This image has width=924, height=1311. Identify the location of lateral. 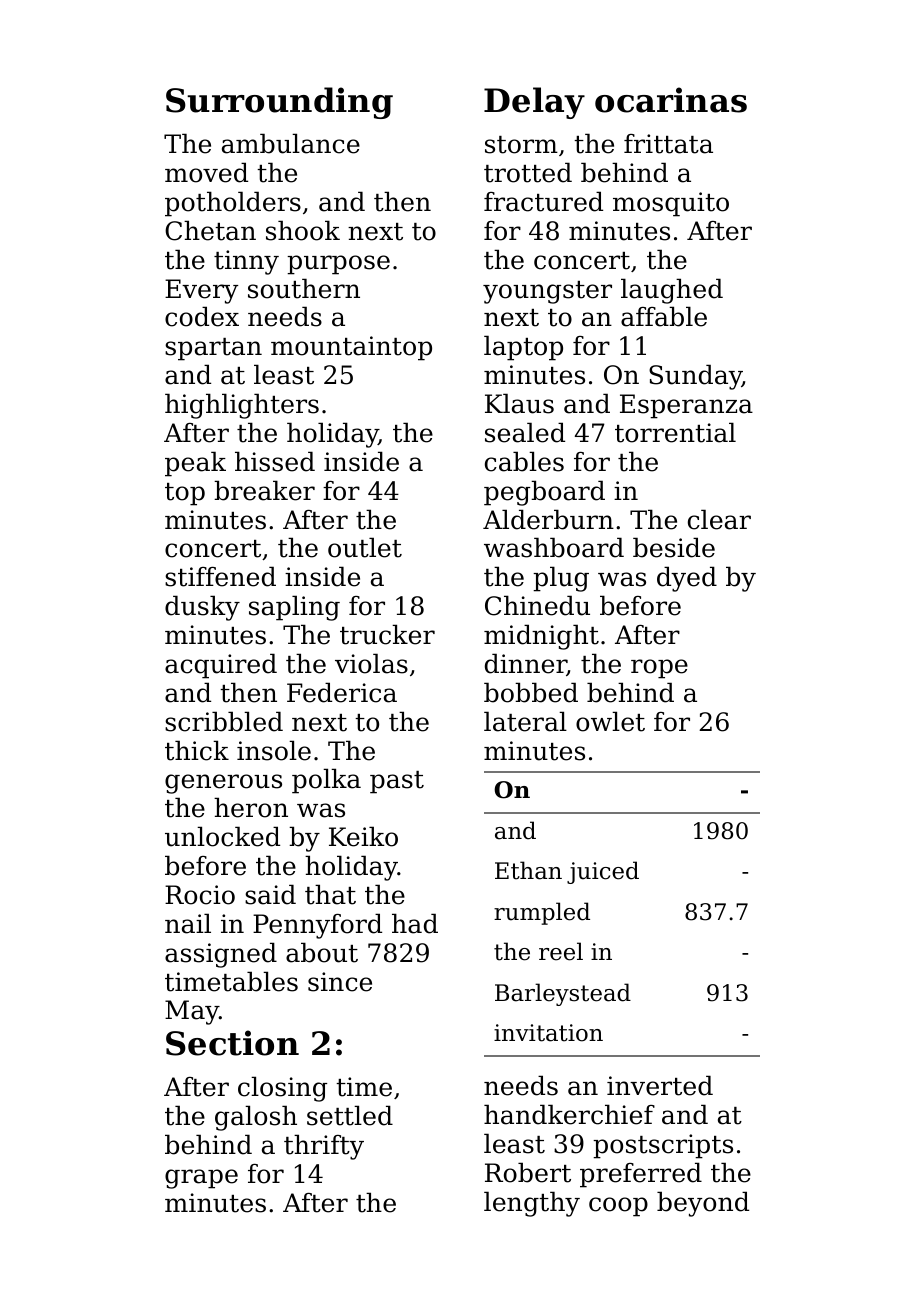
(525, 721).
